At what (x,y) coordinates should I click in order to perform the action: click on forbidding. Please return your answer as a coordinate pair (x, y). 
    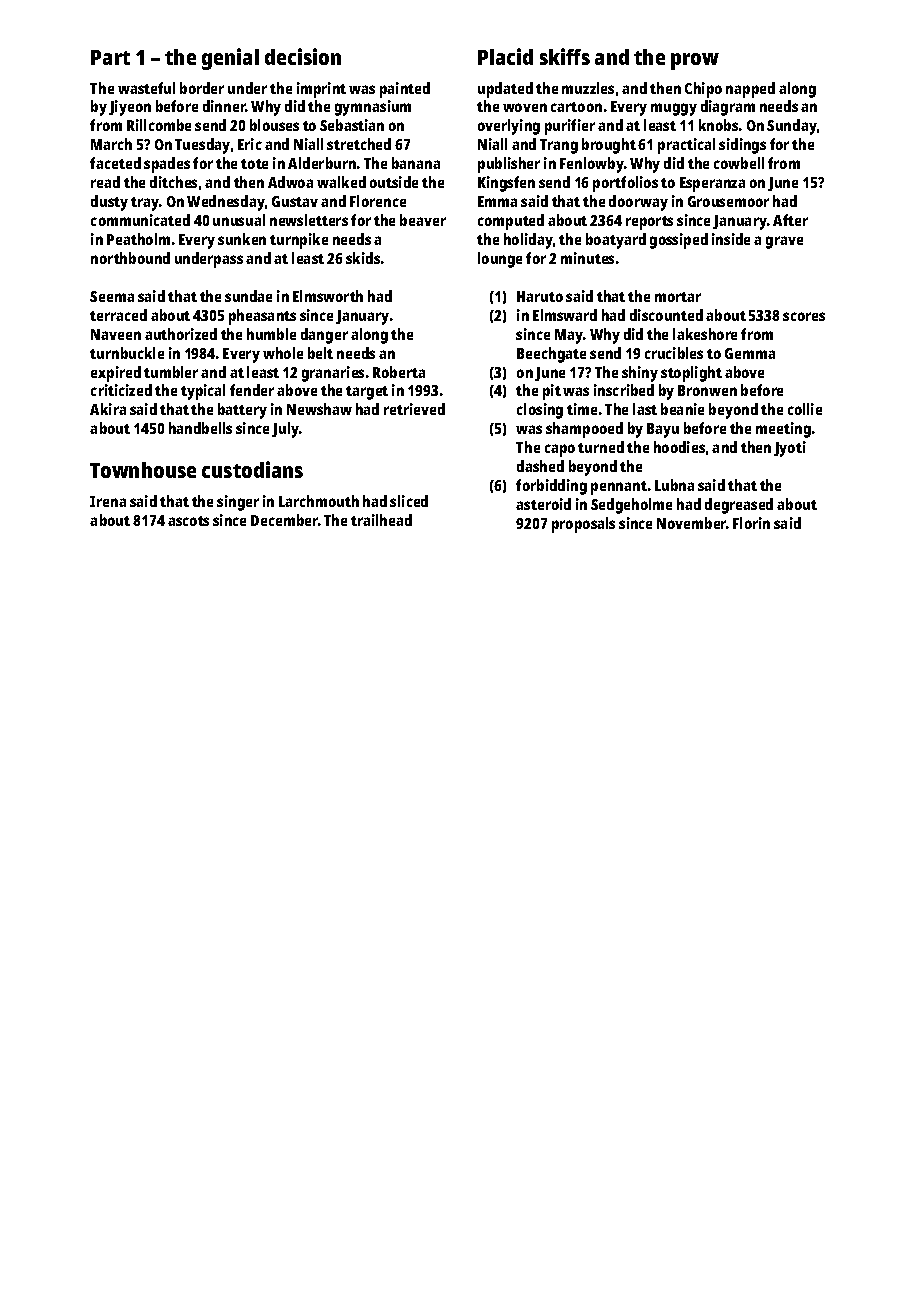
    Looking at the image, I should click on (551, 487).
